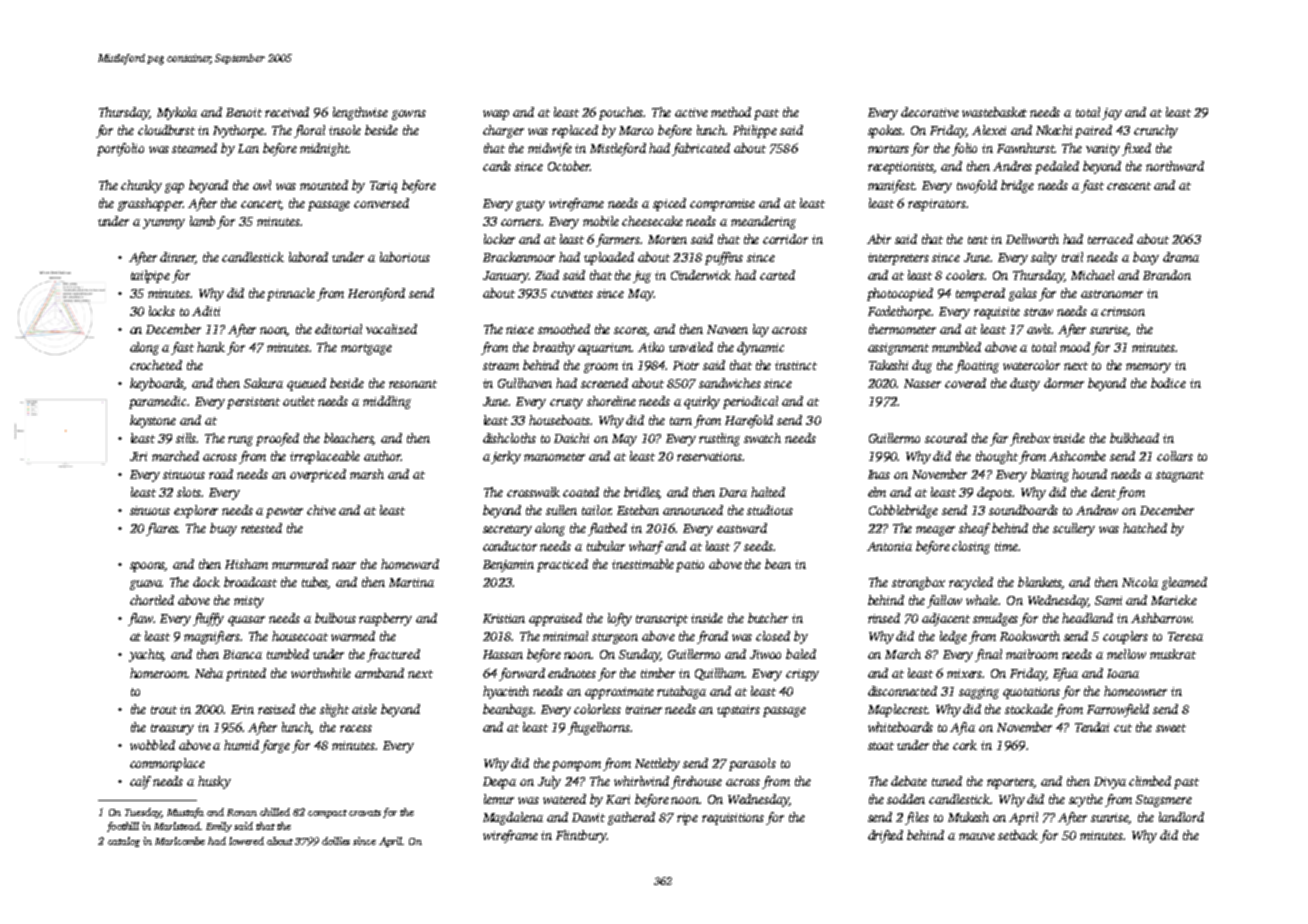 The height and width of the screenshot is (924, 1308). I want to click on jay, so click(1112, 114).
